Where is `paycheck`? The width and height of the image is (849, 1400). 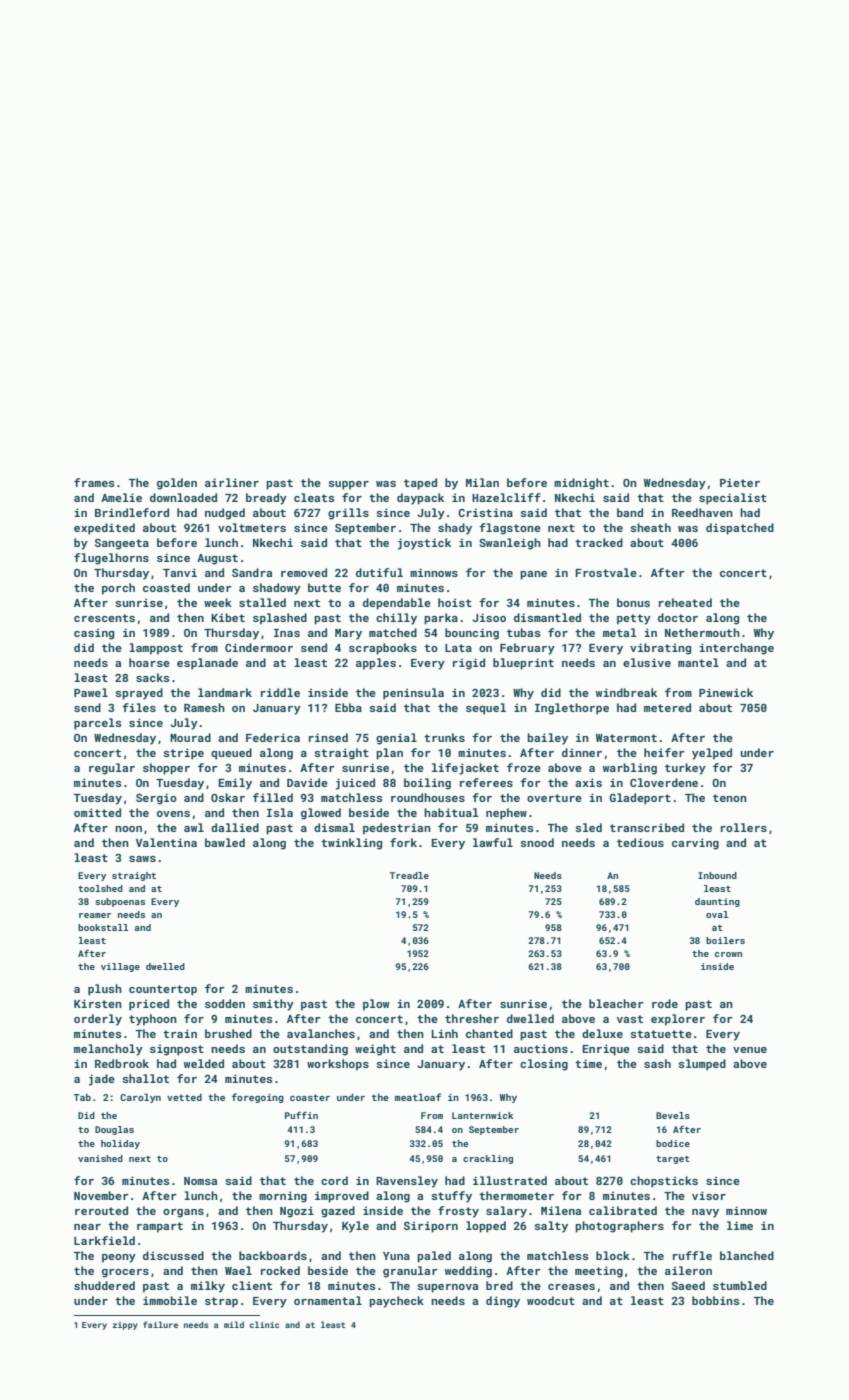 paycheck is located at coordinates (396, 1302).
